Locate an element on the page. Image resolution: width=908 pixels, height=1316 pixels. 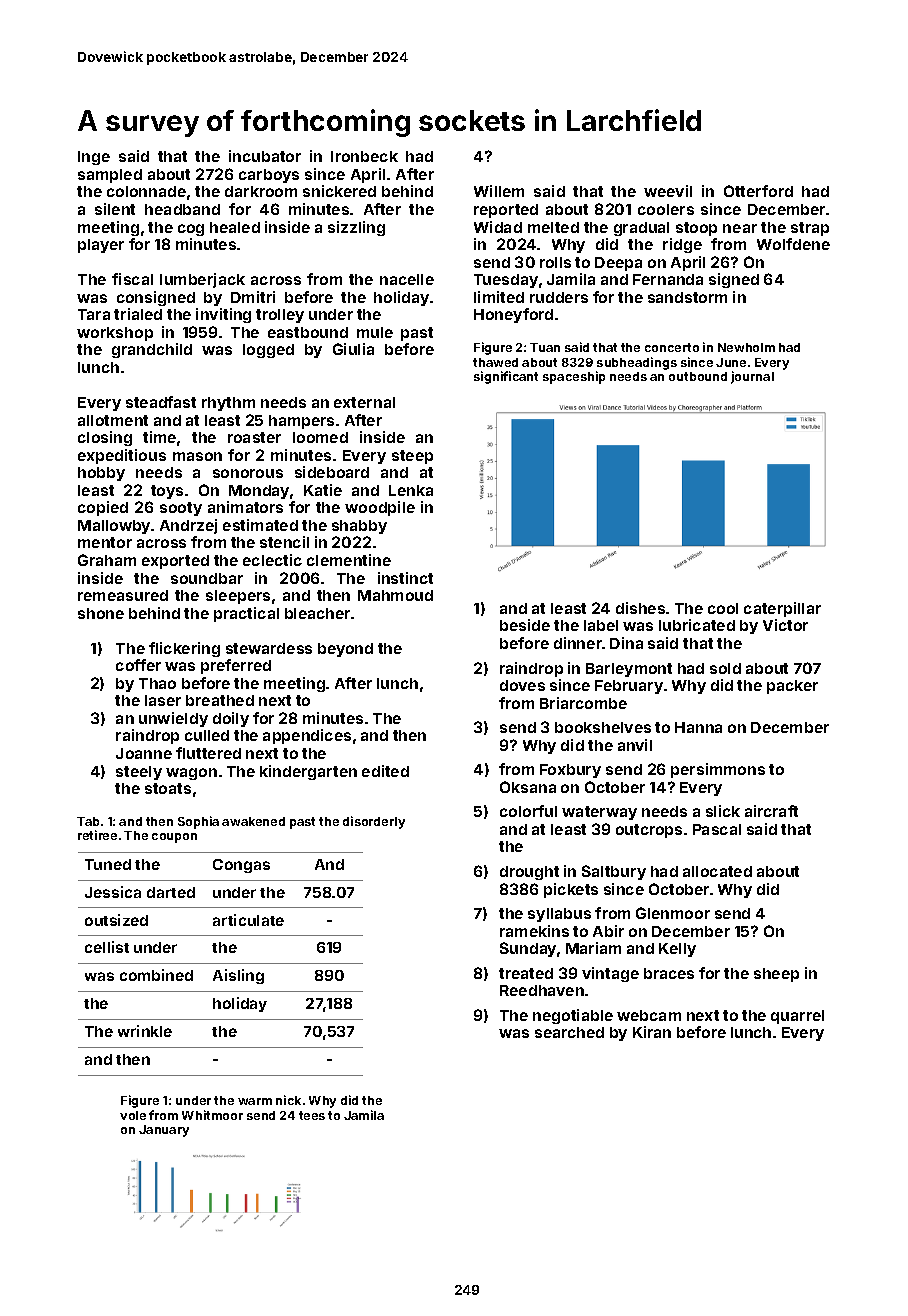
vintage is located at coordinates (610, 974).
